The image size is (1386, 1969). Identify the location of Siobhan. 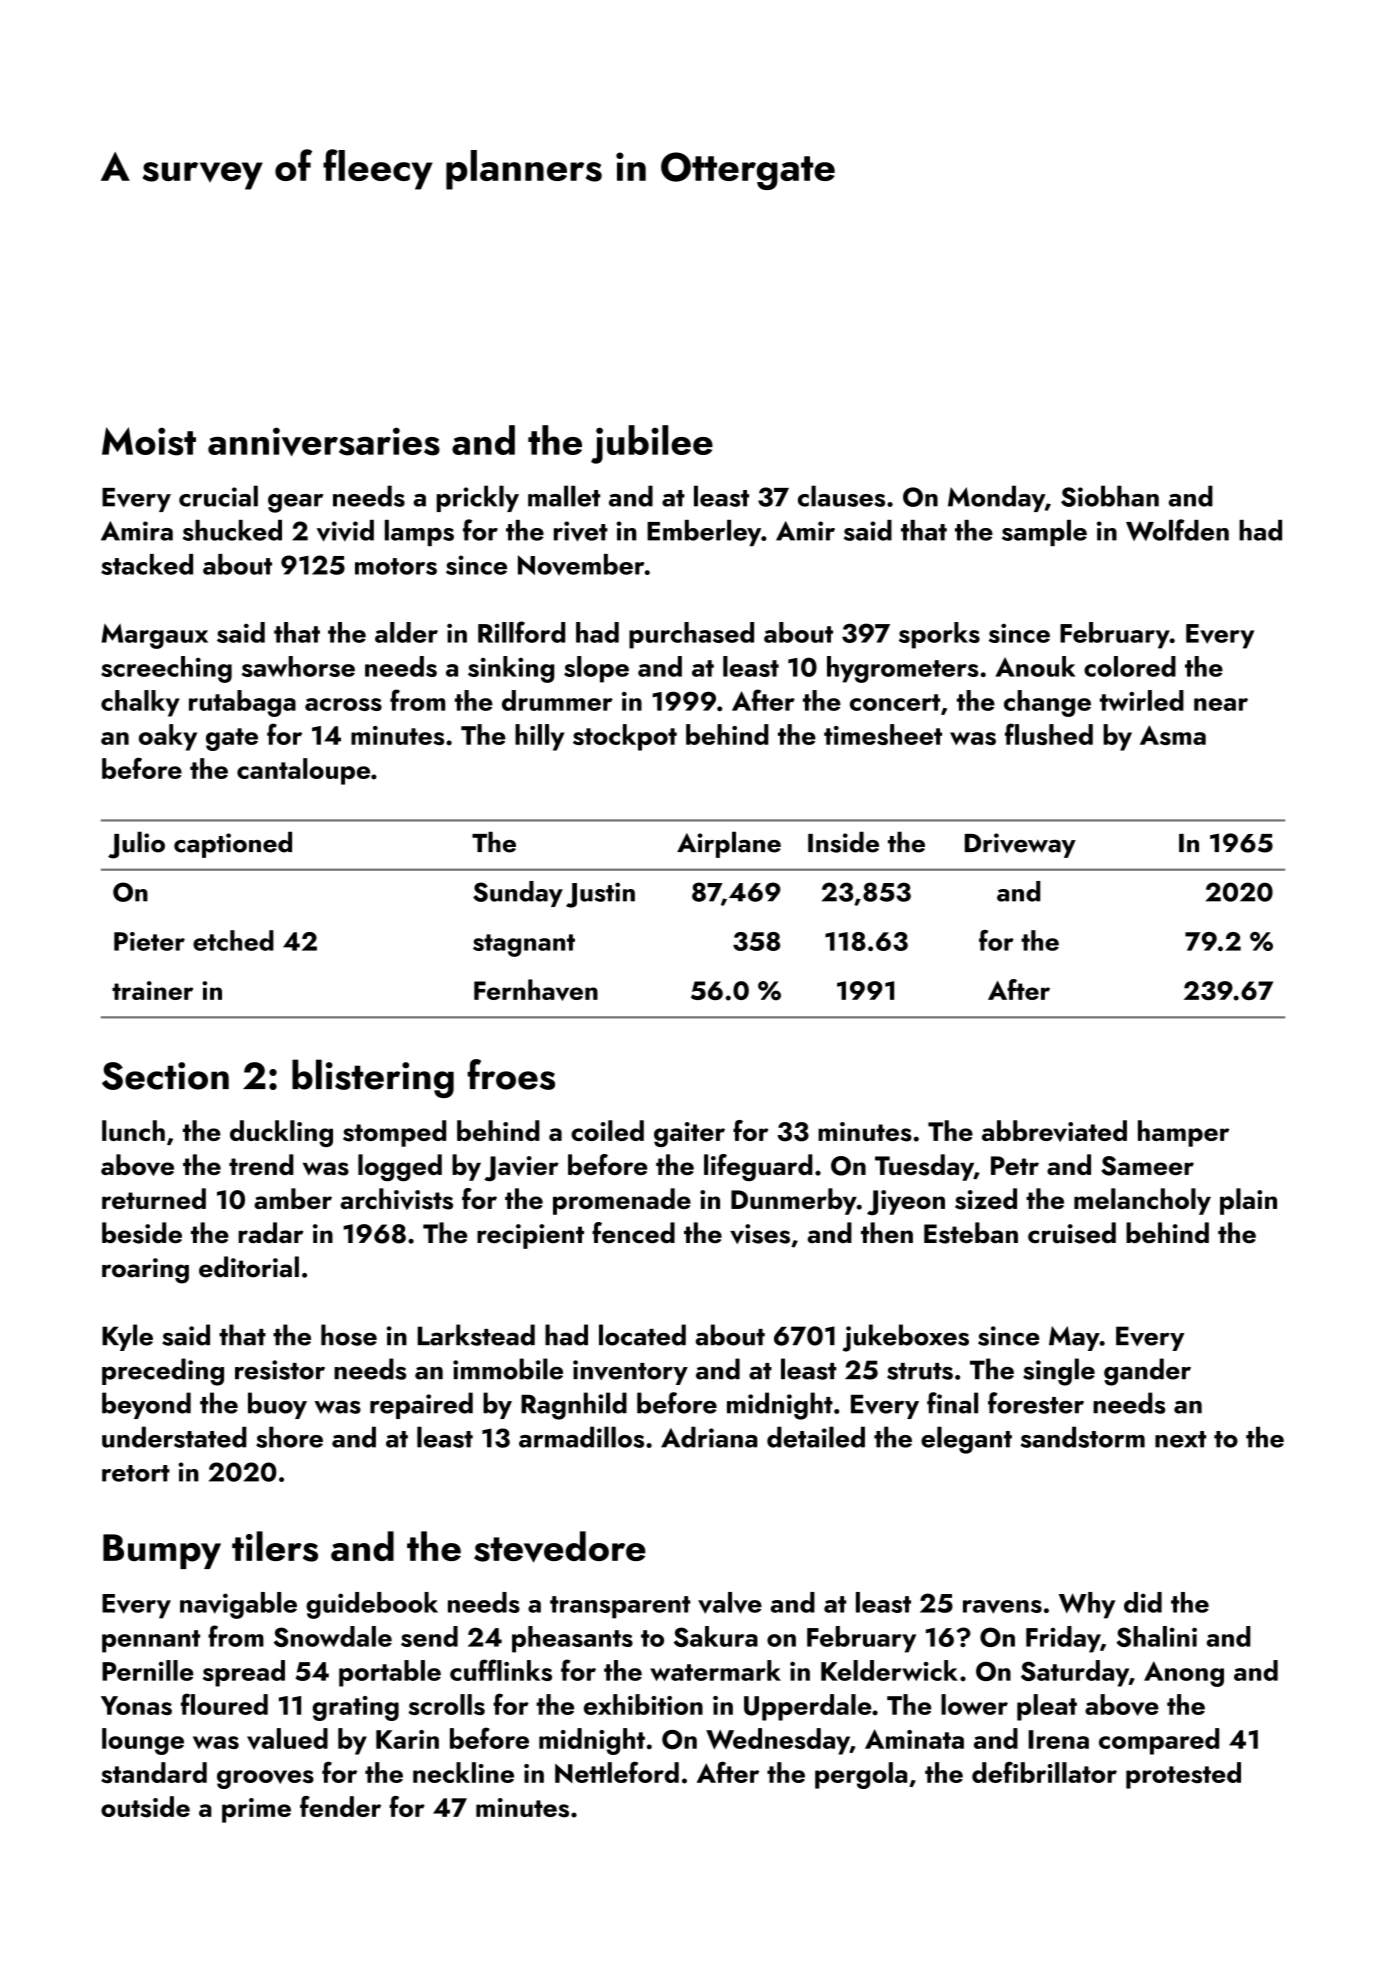
(1110, 496).
